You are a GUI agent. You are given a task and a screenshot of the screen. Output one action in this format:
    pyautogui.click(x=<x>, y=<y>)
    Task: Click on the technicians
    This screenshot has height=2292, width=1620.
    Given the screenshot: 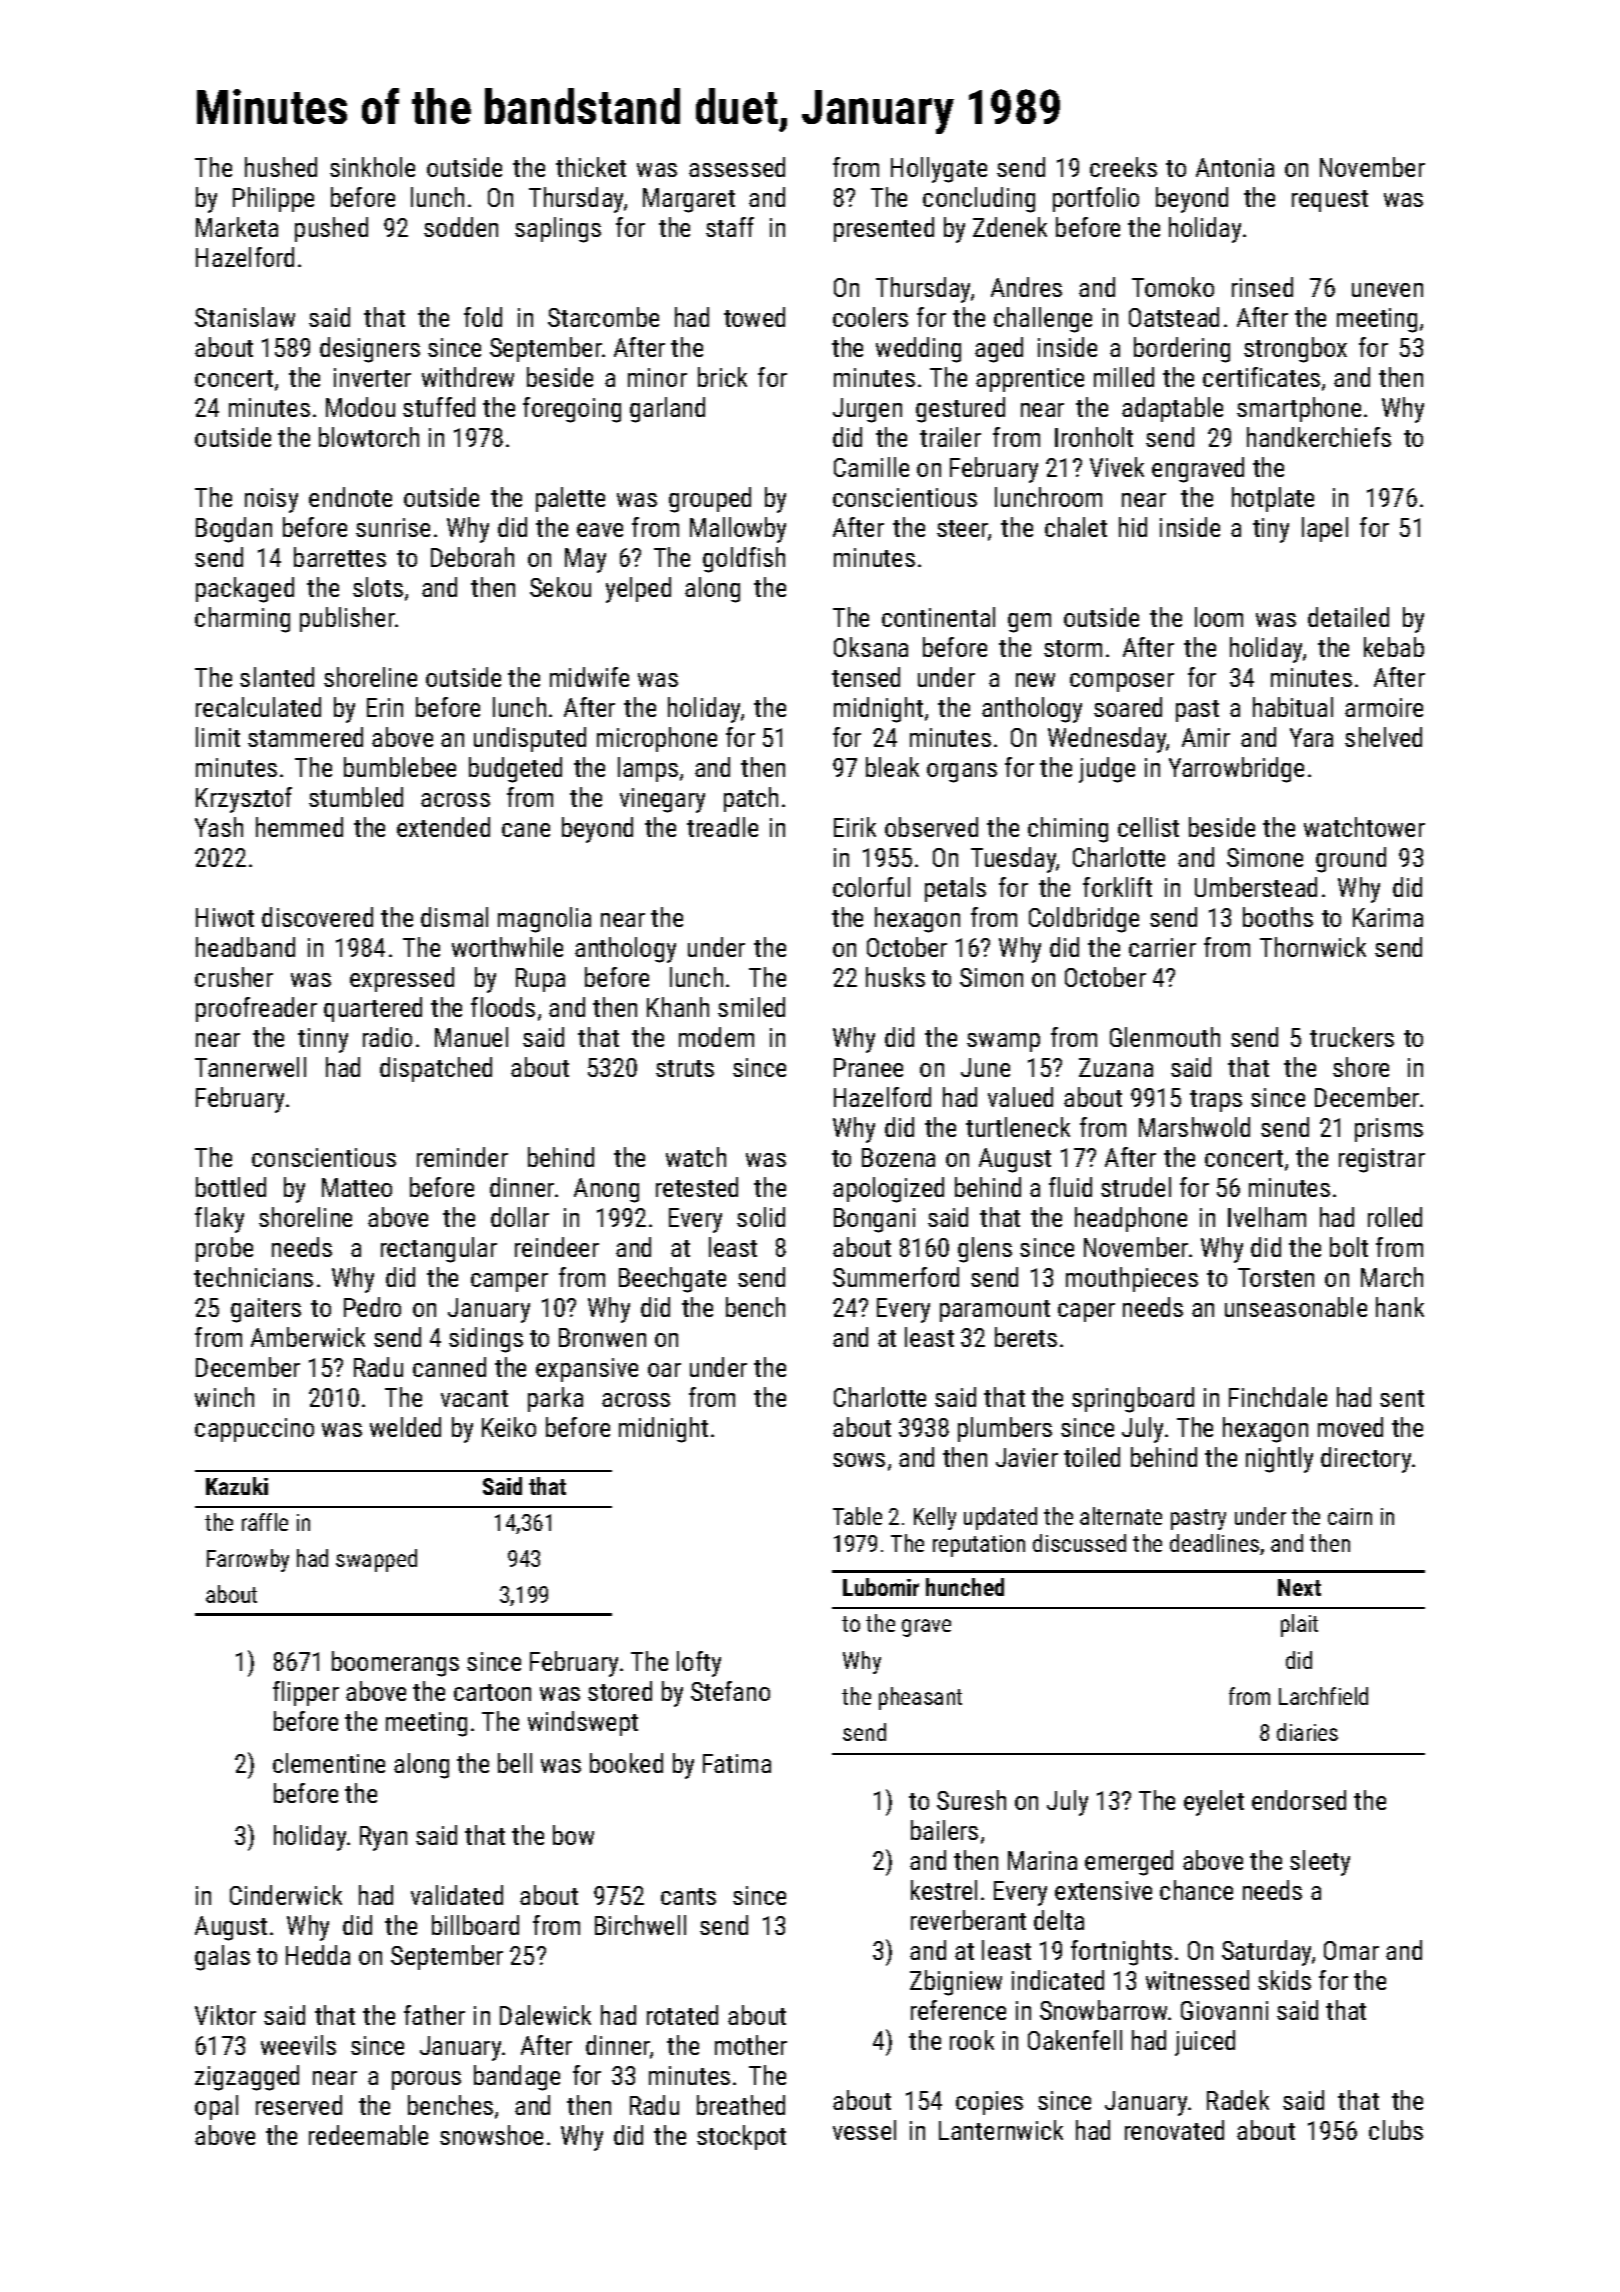 What is the action you would take?
    pyautogui.click(x=253, y=1277)
